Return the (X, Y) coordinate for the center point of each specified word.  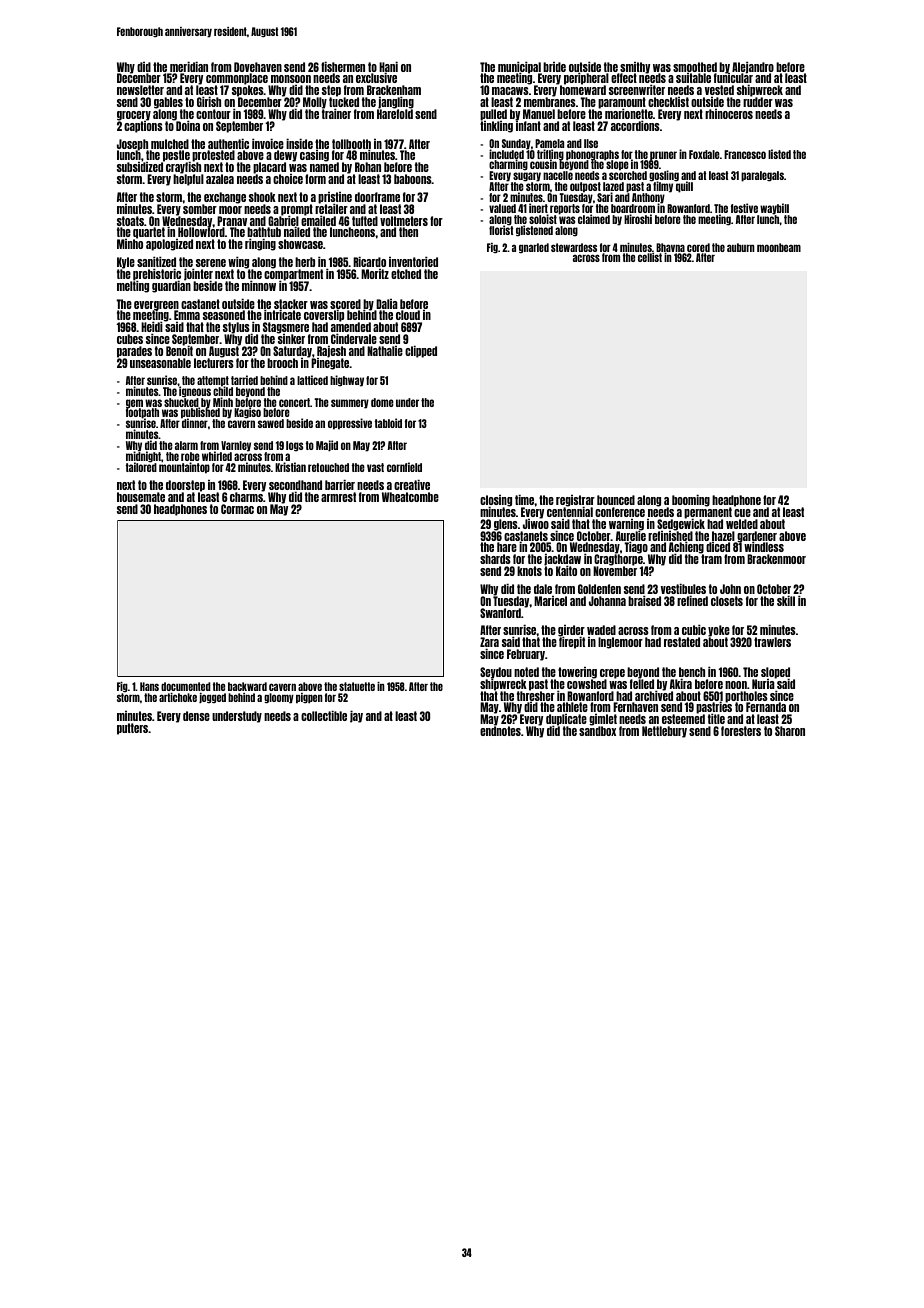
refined (692, 601)
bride (554, 67)
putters (132, 729)
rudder (758, 102)
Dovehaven (258, 67)
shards (495, 559)
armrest (338, 497)
